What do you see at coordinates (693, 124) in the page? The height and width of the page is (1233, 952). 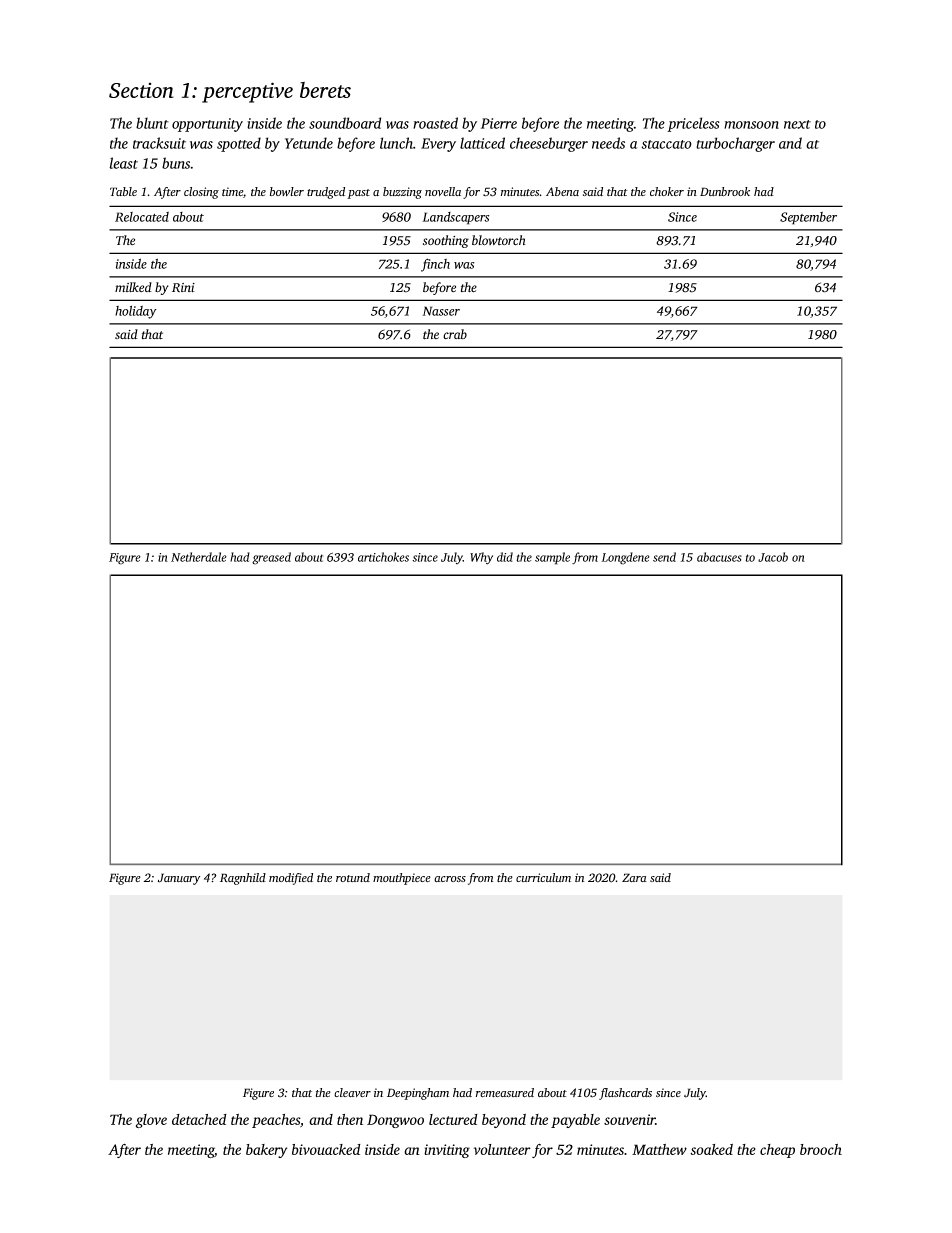 I see `priceless` at bounding box center [693, 124].
